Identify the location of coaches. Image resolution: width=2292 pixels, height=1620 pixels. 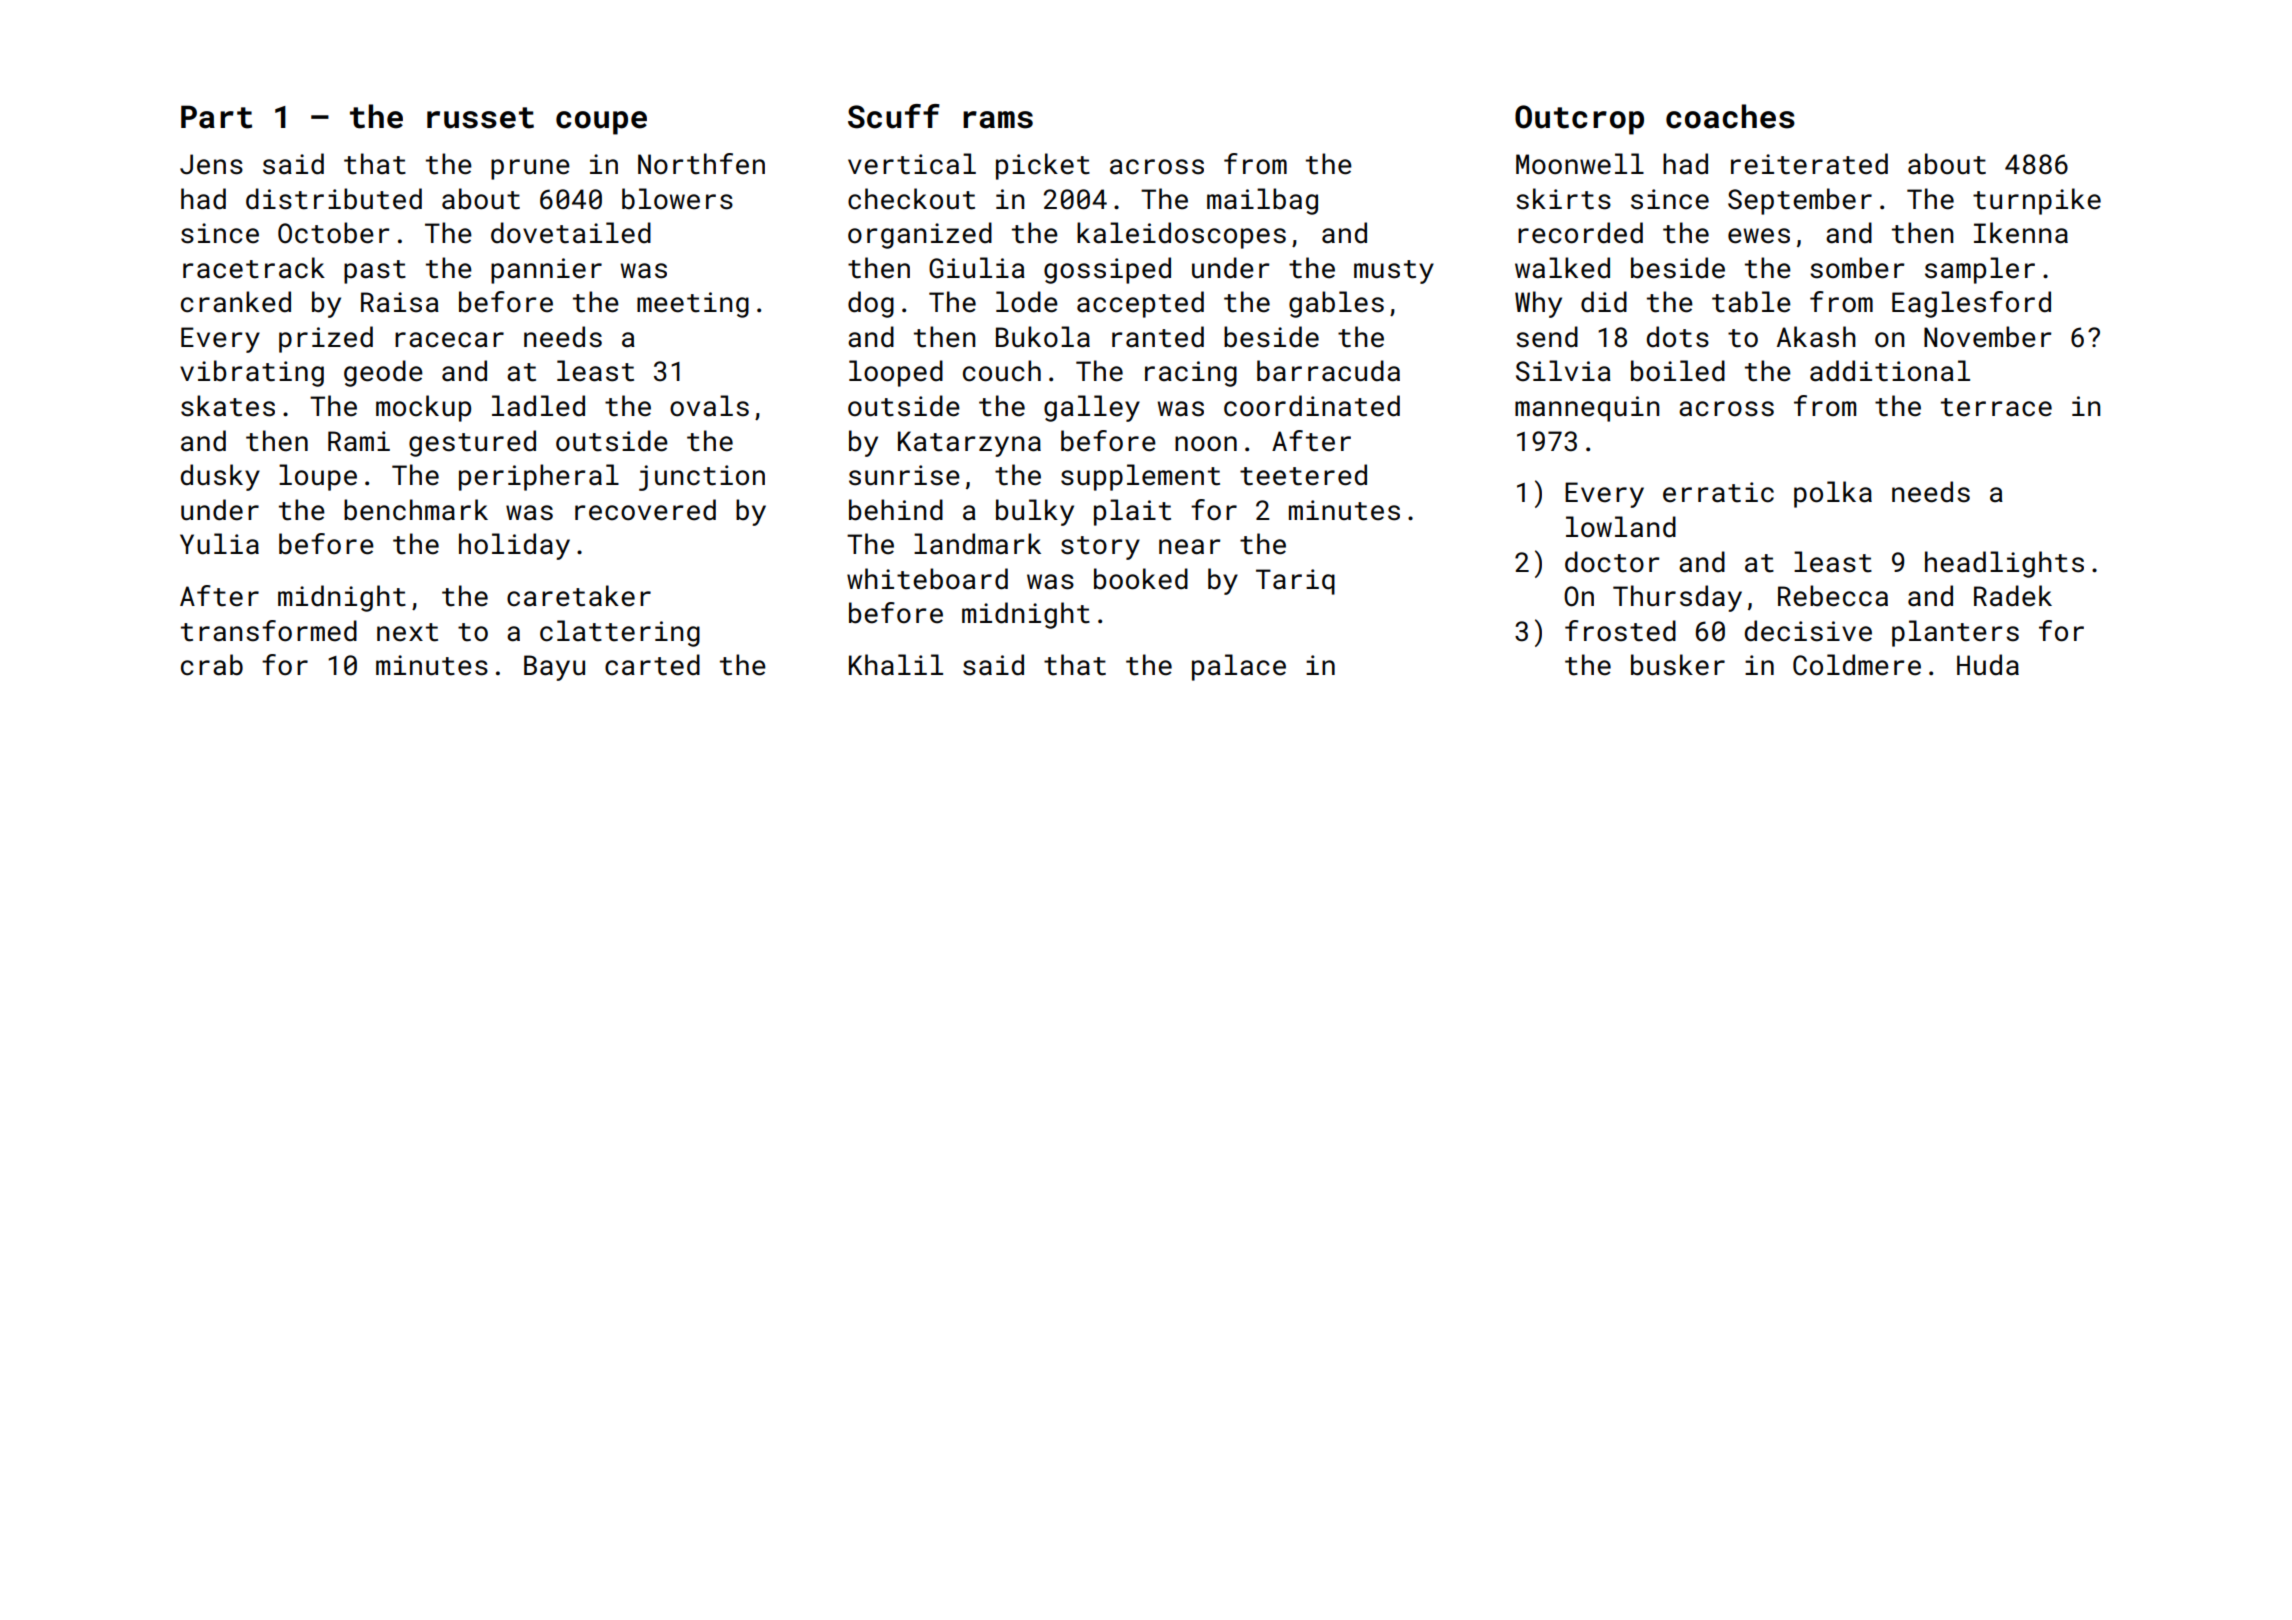
(1730, 116).
